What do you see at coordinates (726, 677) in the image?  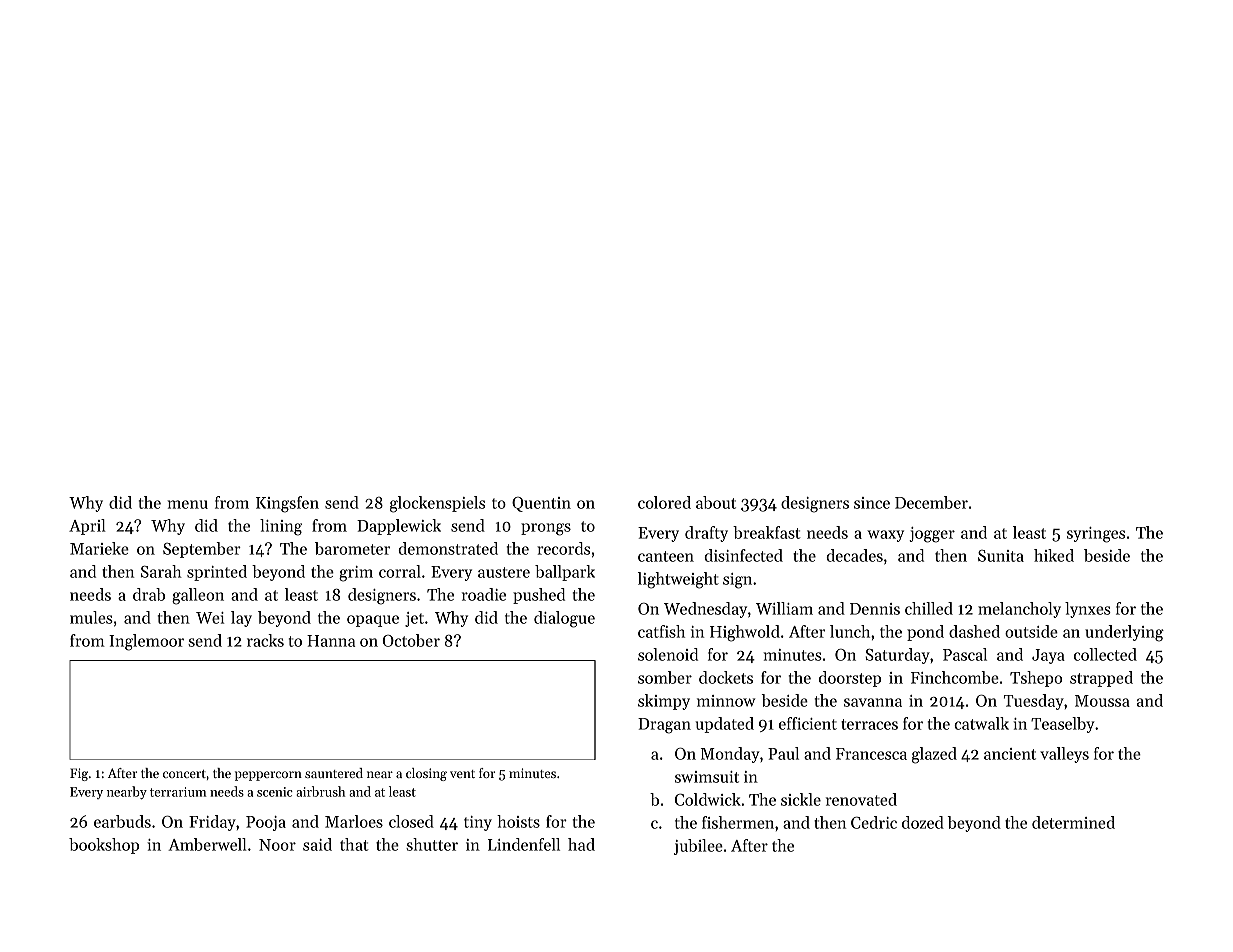 I see `dockets` at bounding box center [726, 677].
